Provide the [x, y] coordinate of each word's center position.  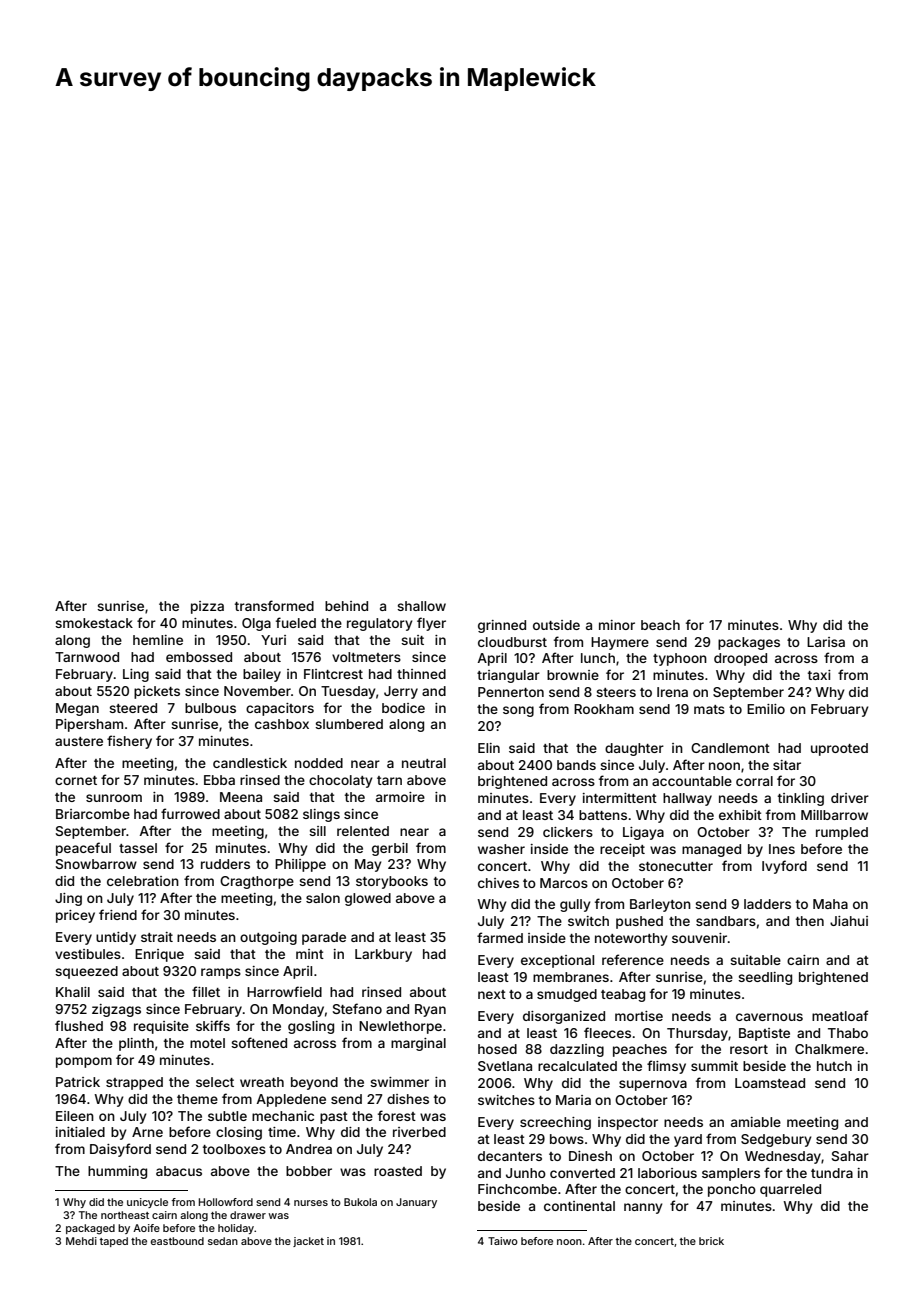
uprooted [839, 749]
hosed [497, 1049]
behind [346, 606]
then [810, 921]
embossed [199, 657]
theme [197, 1099]
